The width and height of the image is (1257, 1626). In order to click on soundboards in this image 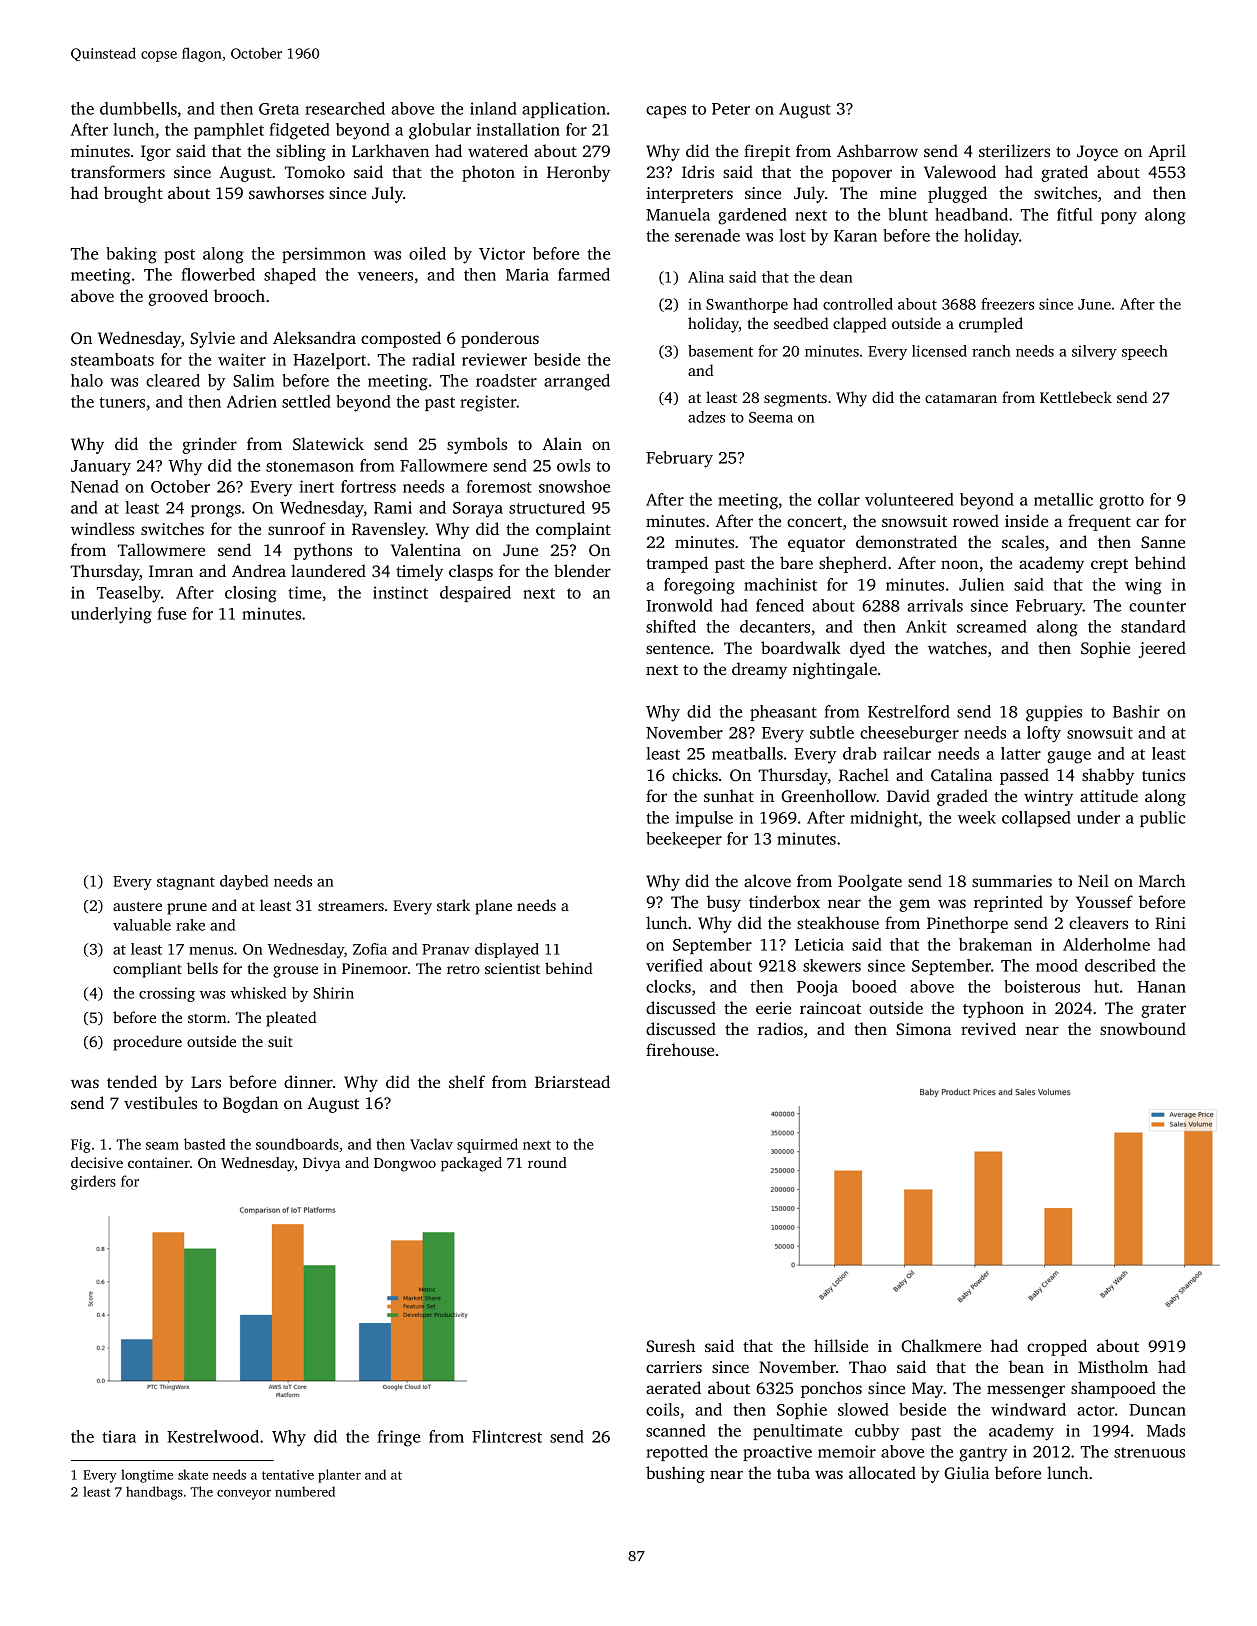, I will do `click(297, 1144)`.
